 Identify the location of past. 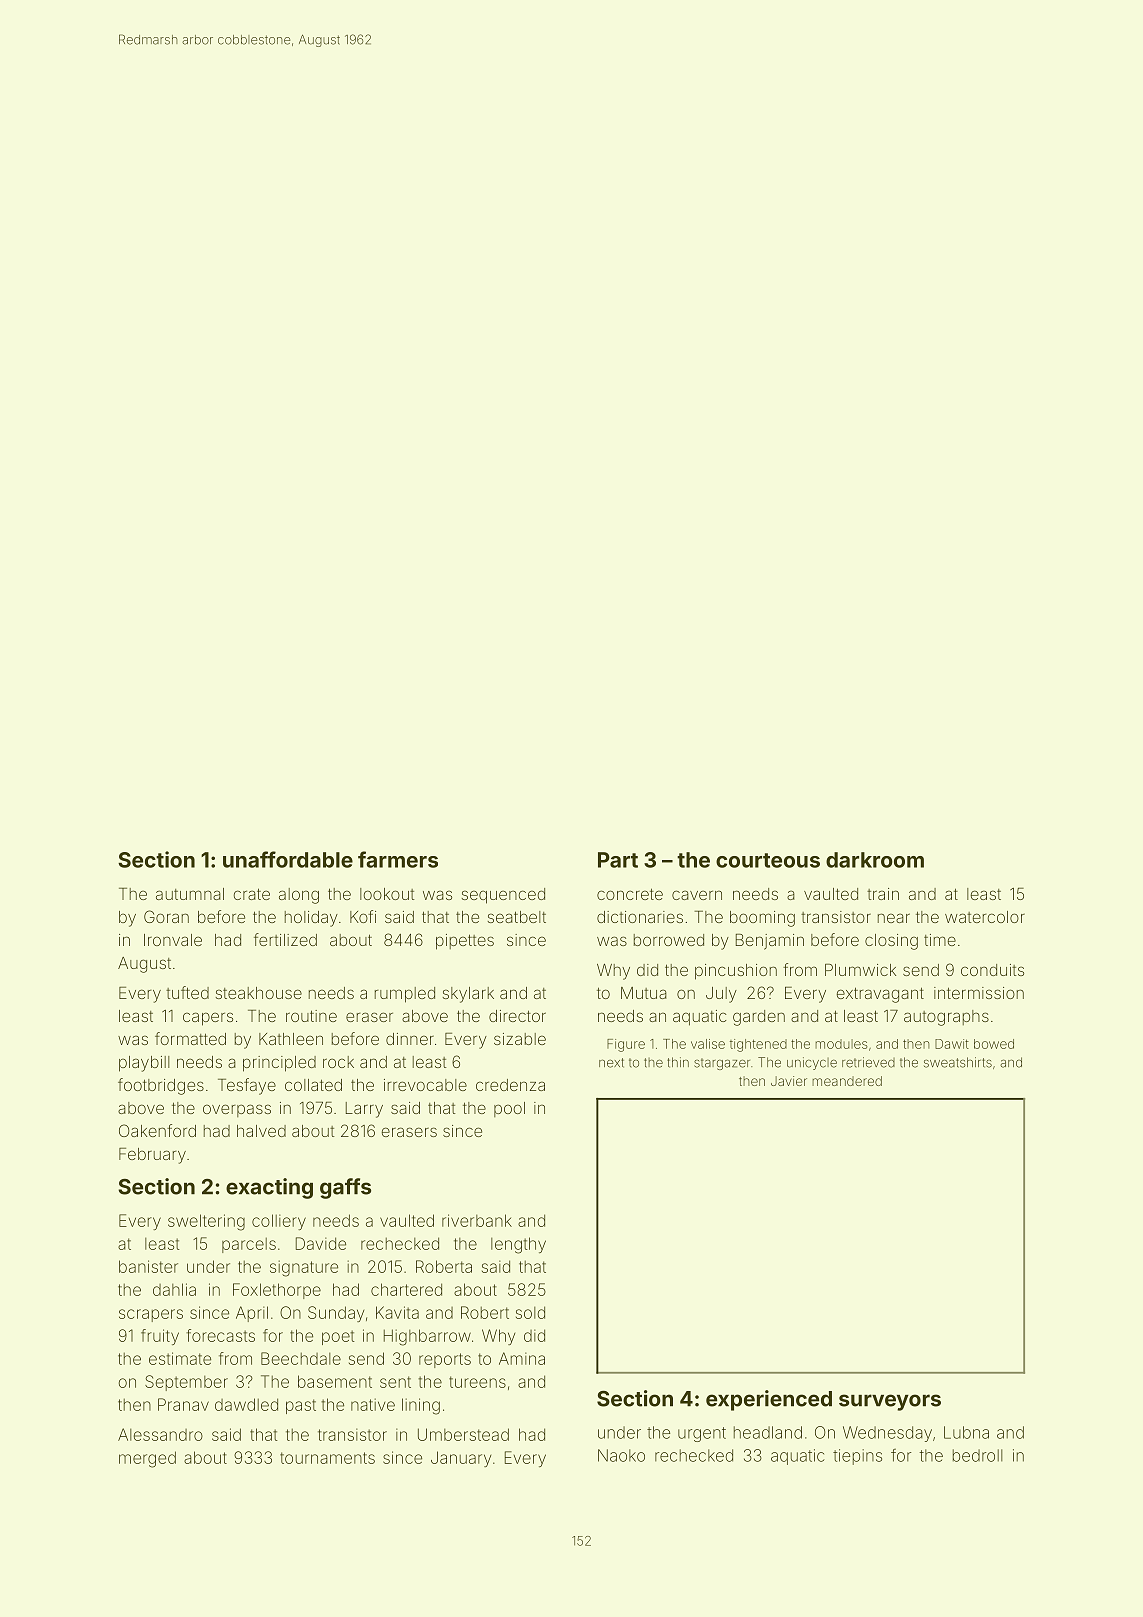
(301, 1406).
